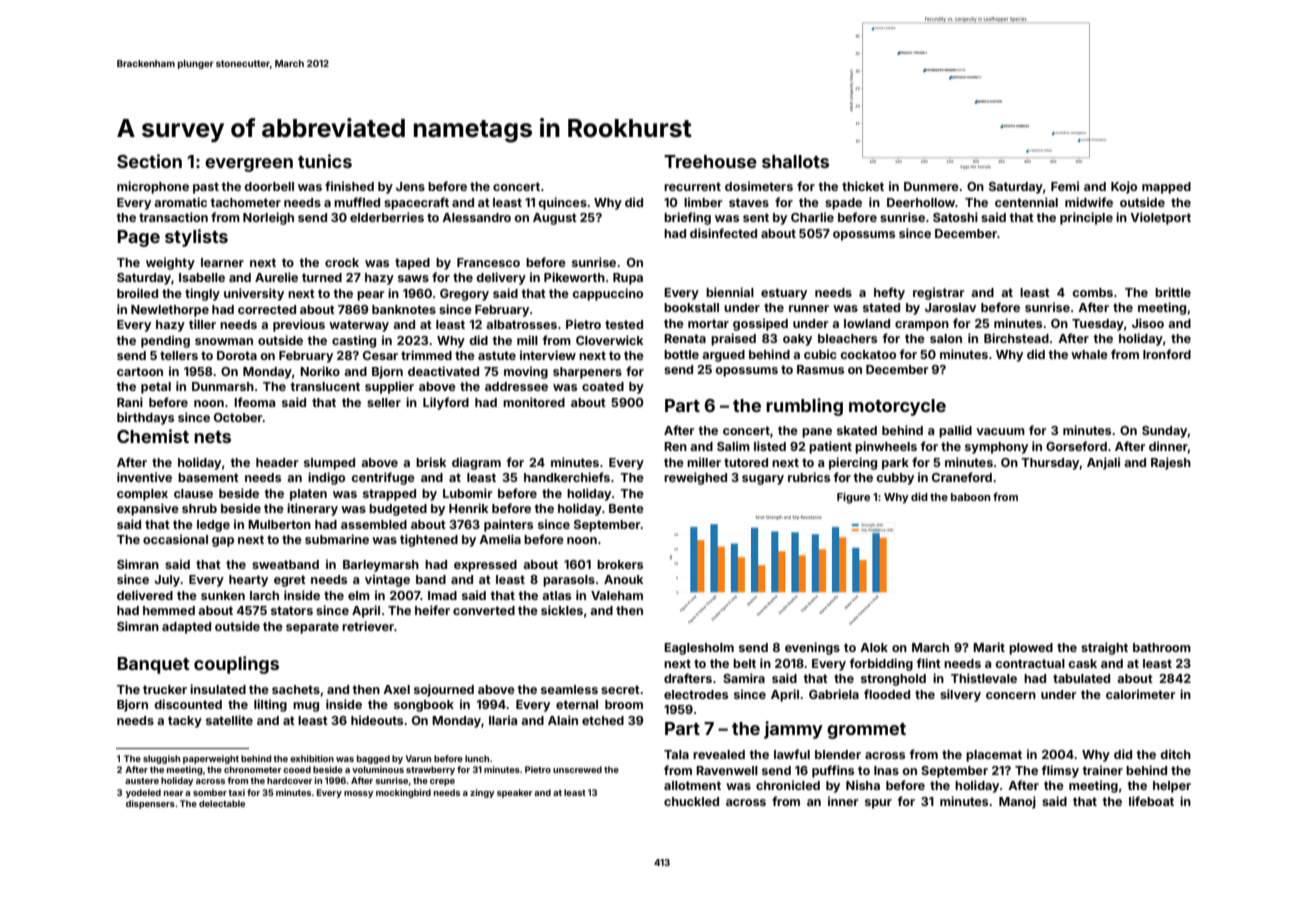 Image resolution: width=1308 pixels, height=924 pixels. What do you see at coordinates (696, 694) in the page?
I see `electrodes` at bounding box center [696, 694].
